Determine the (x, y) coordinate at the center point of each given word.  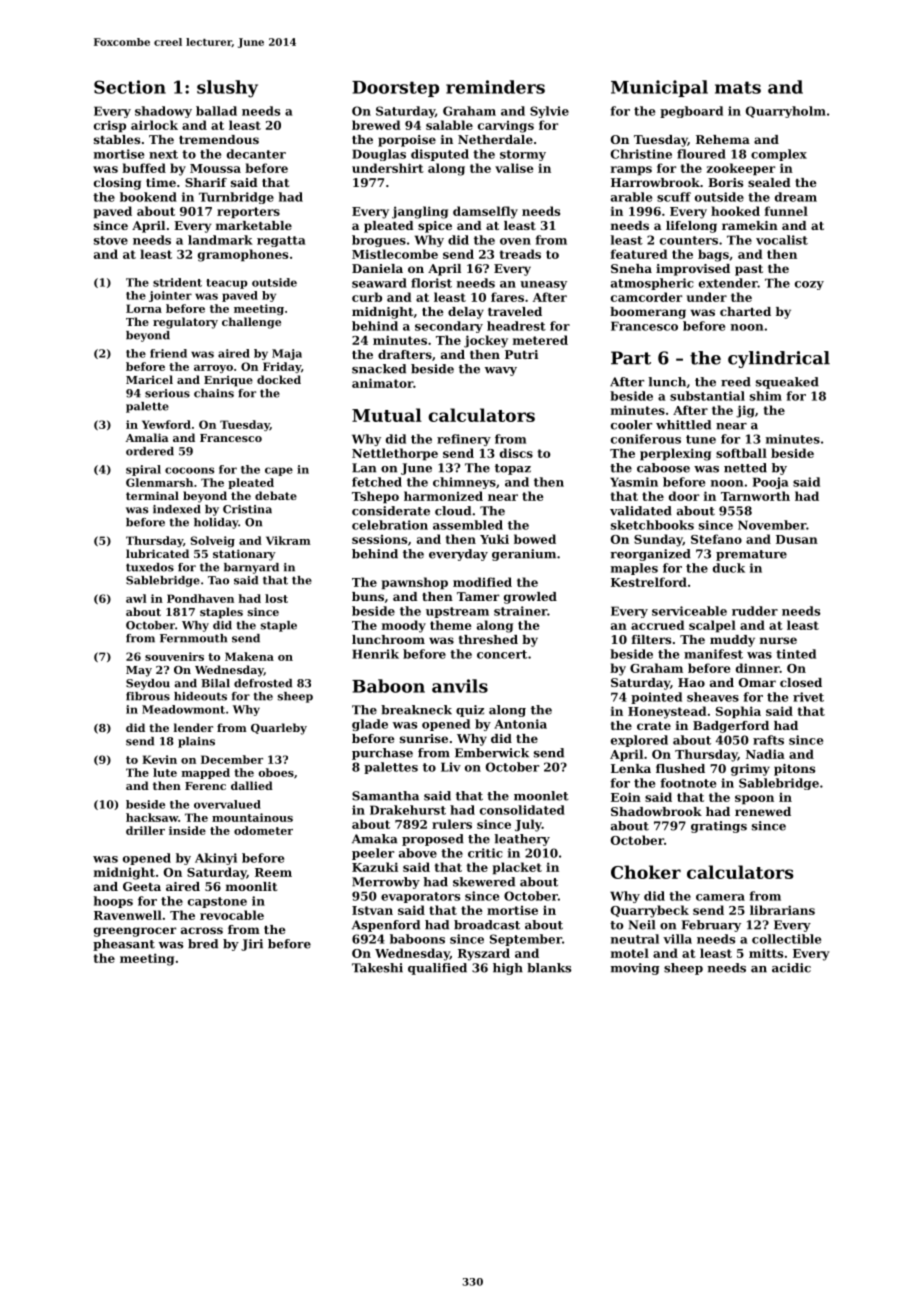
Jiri (252, 945)
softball (741, 453)
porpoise (407, 141)
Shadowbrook (656, 811)
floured (701, 154)
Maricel (149, 379)
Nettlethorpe (395, 454)
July (528, 825)
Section (130, 87)
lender (193, 727)
